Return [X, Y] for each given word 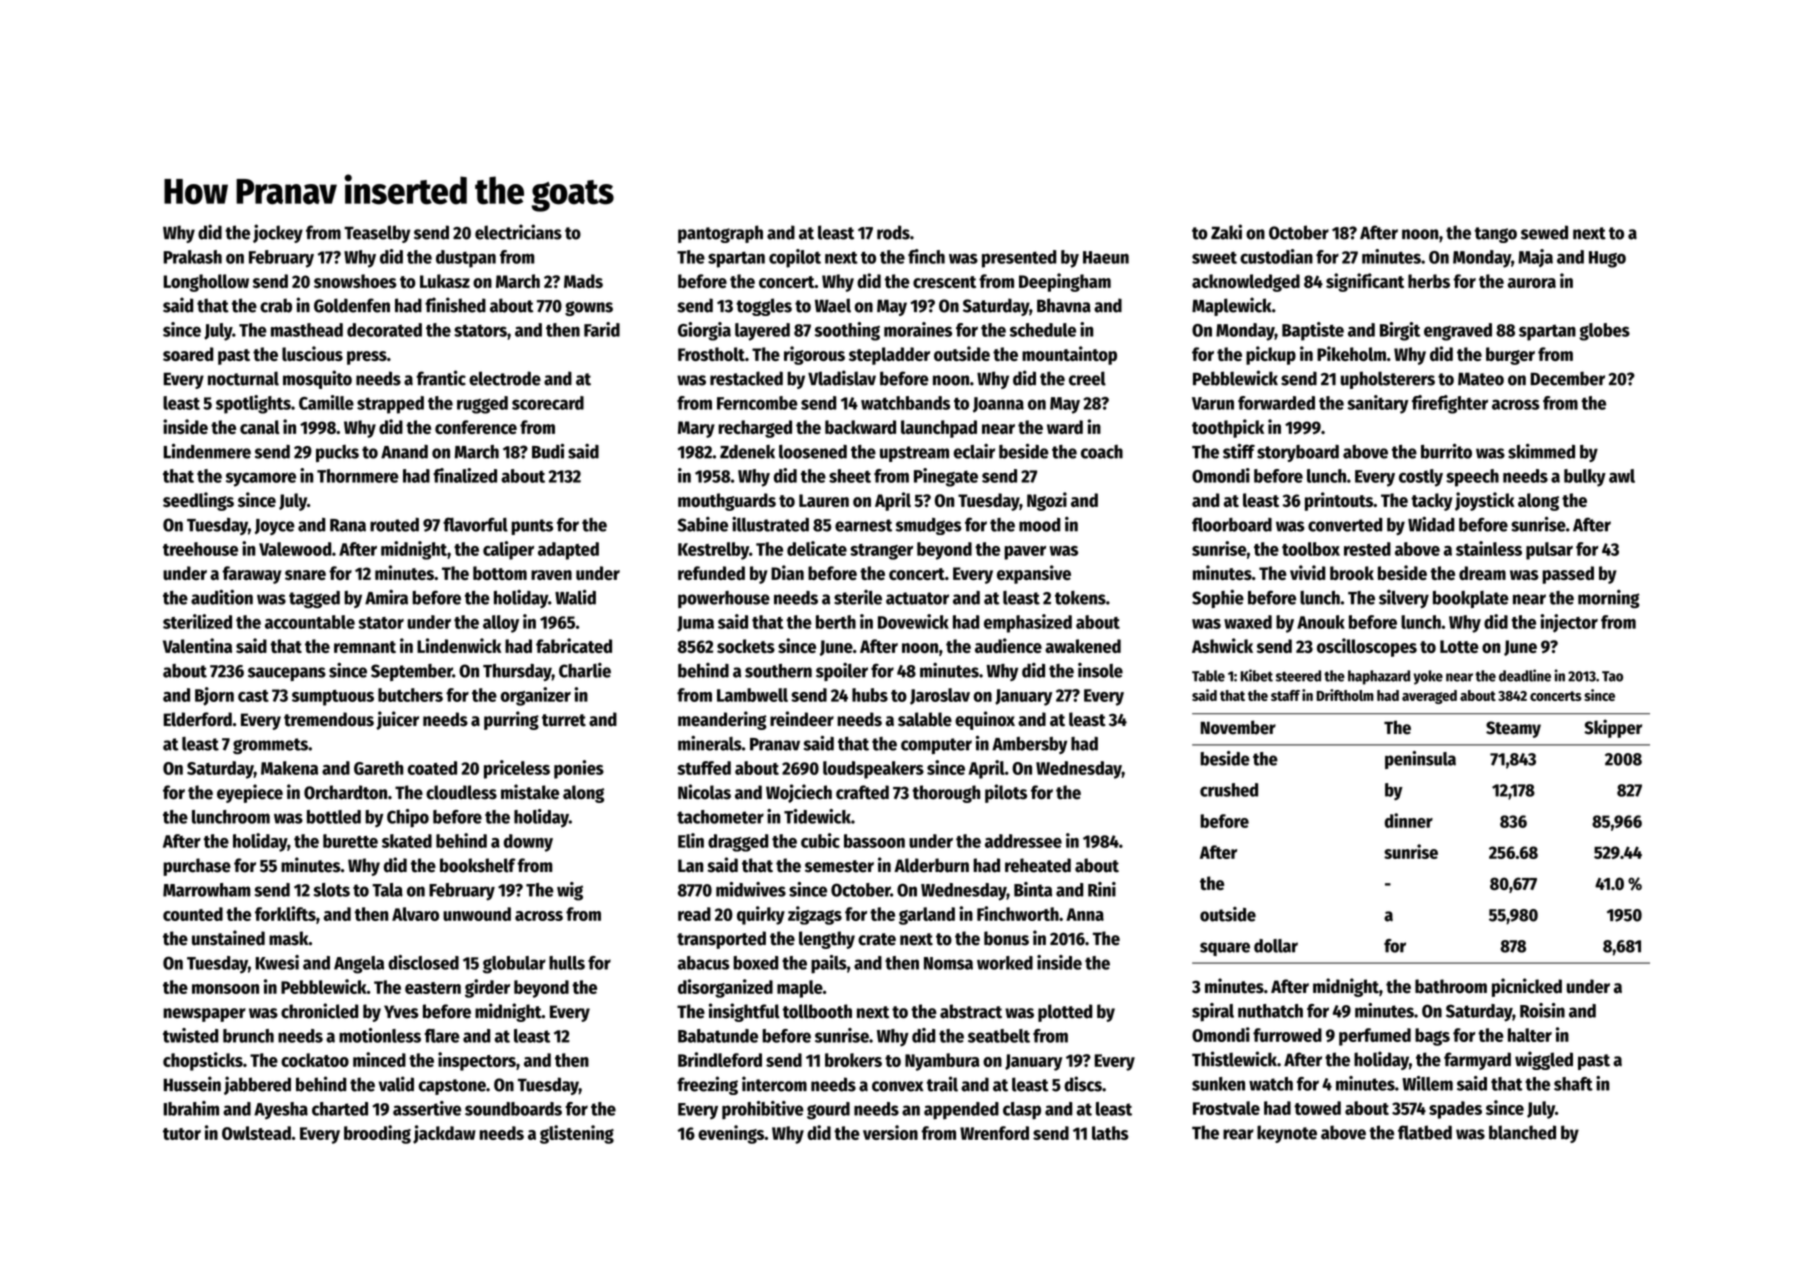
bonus [1006, 938]
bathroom [1451, 986]
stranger [881, 552]
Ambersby [1029, 745]
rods [893, 232]
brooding [377, 1134]
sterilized [197, 621]
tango [1496, 235]
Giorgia [704, 331]
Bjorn [214, 696]
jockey [278, 233]
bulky [1585, 478]
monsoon [225, 989]
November [1238, 727]
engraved [1458, 332]
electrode [505, 378]
